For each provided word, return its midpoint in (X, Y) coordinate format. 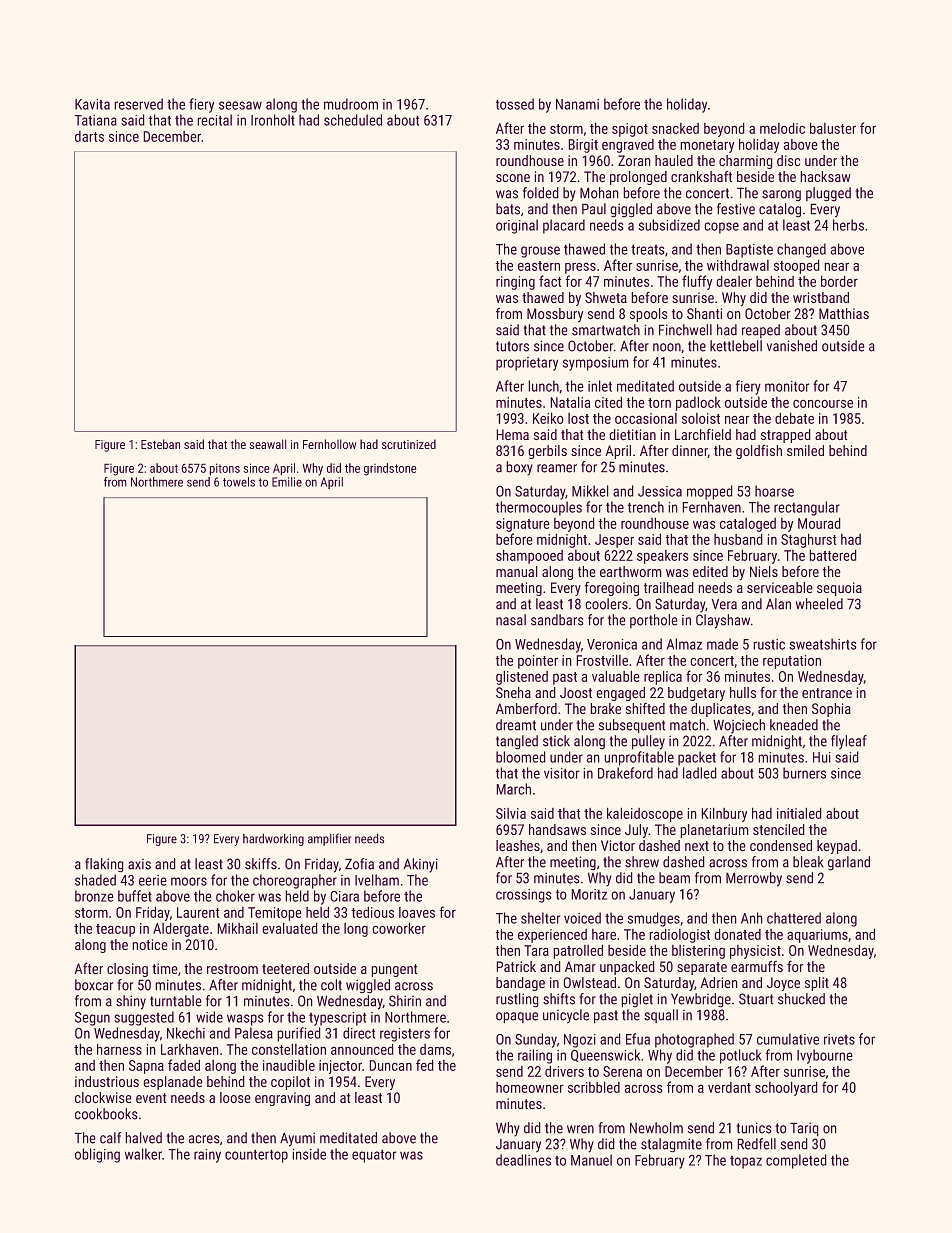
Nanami (577, 104)
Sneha (513, 692)
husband (738, 539)
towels (239, 482)
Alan (778, 604)
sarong (781, 196)
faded (184, 1065)
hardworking (273, 839)
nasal (511, 620)
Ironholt (273, 120)
